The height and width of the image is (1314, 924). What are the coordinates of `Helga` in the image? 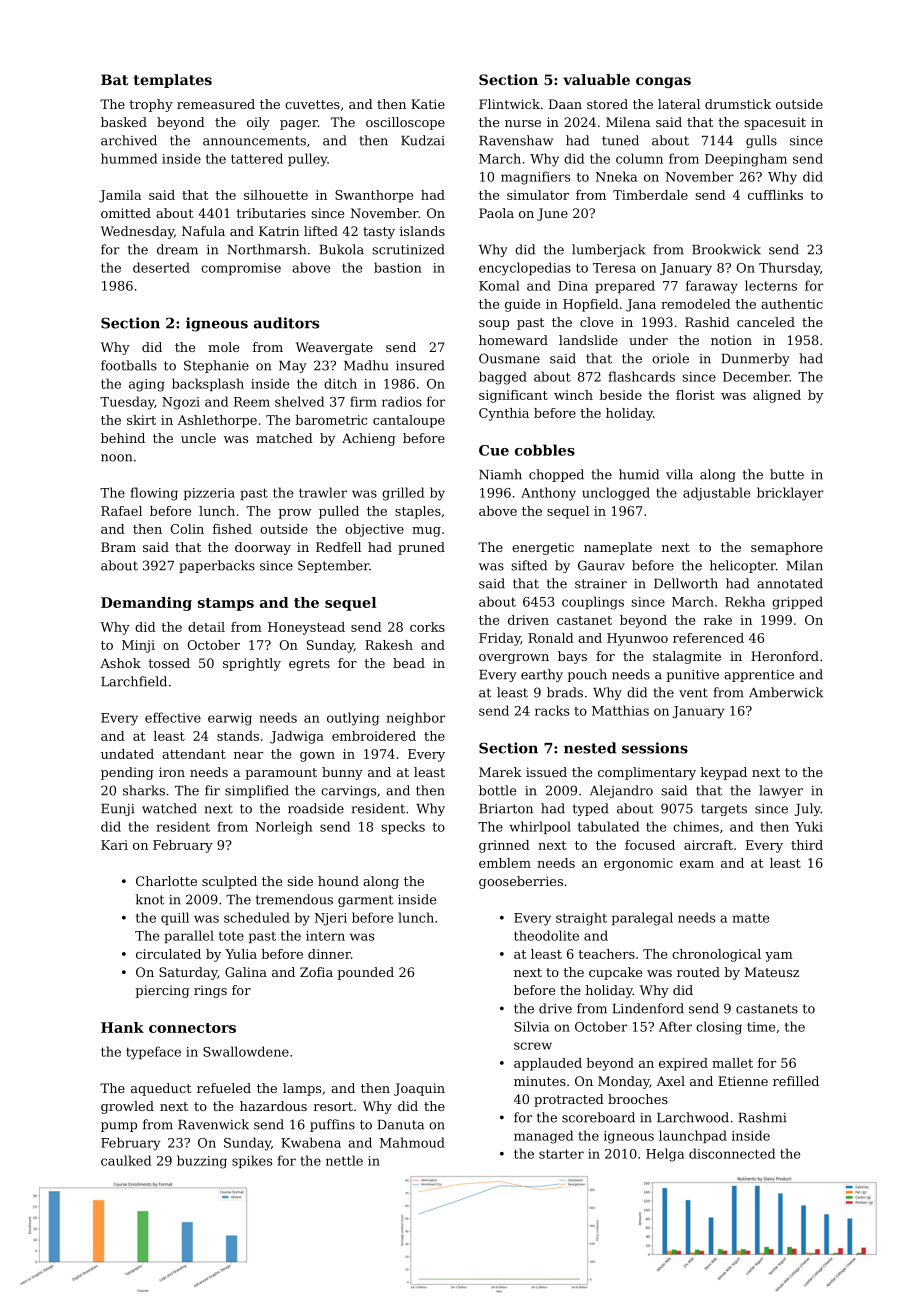 It's located at (665, 1155).
